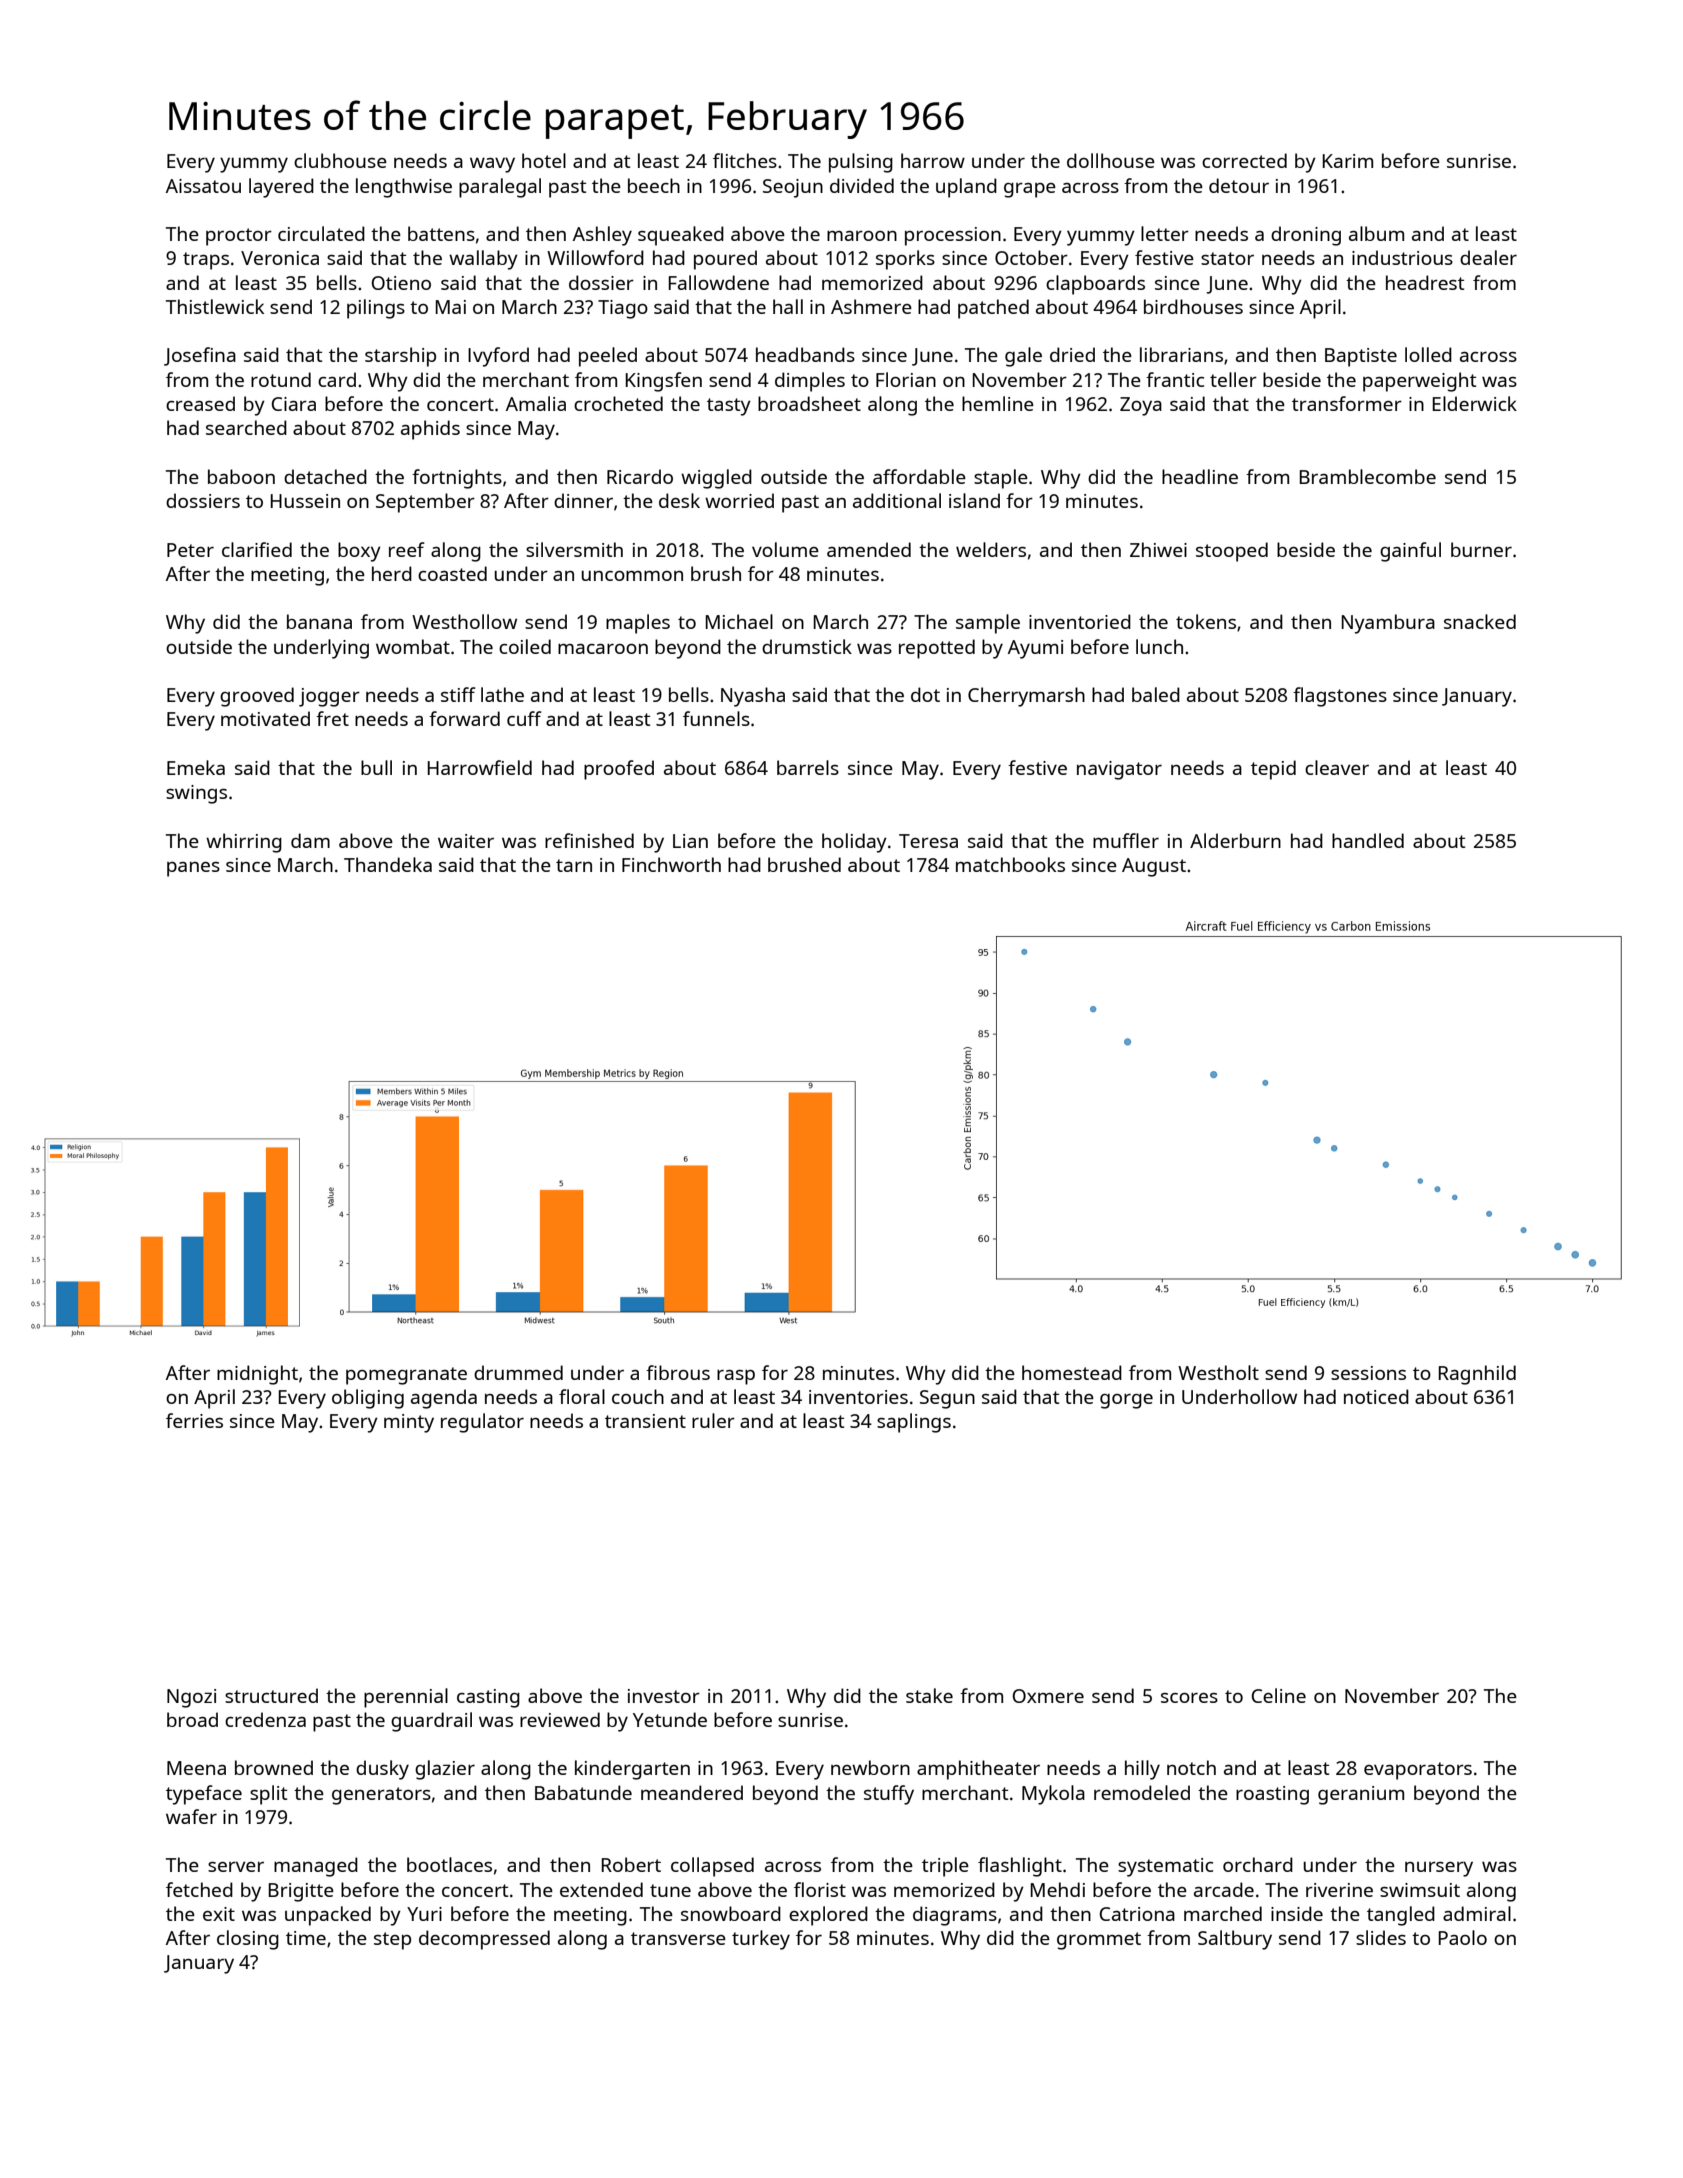 This image has height=2178, width=1683. What do you see at coordinates (1481, 549) in the image?
I see `burner` at bounding box center [1481, 549].
